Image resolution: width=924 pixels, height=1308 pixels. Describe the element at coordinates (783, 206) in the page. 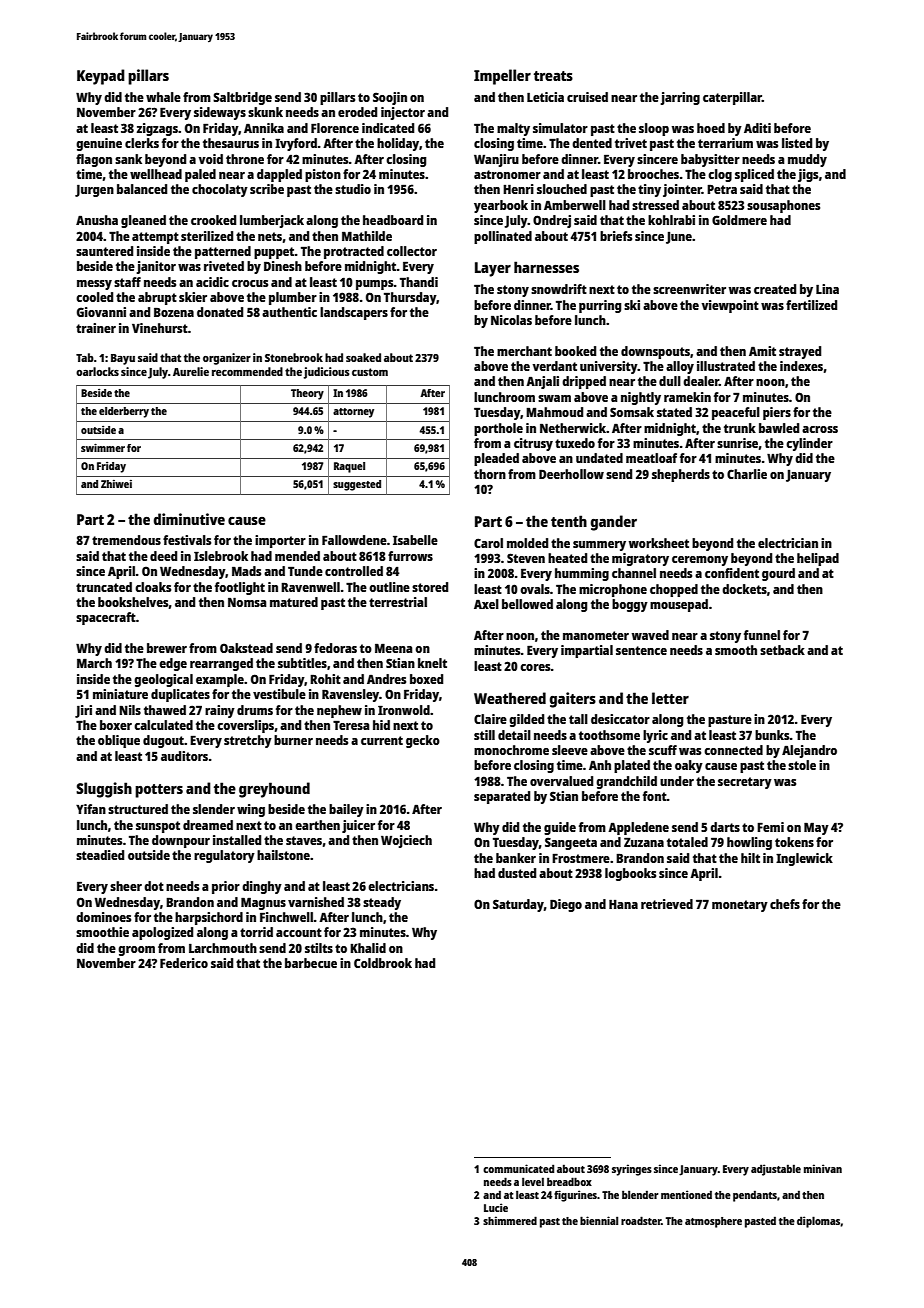

I see `sousaphones` at that location.
